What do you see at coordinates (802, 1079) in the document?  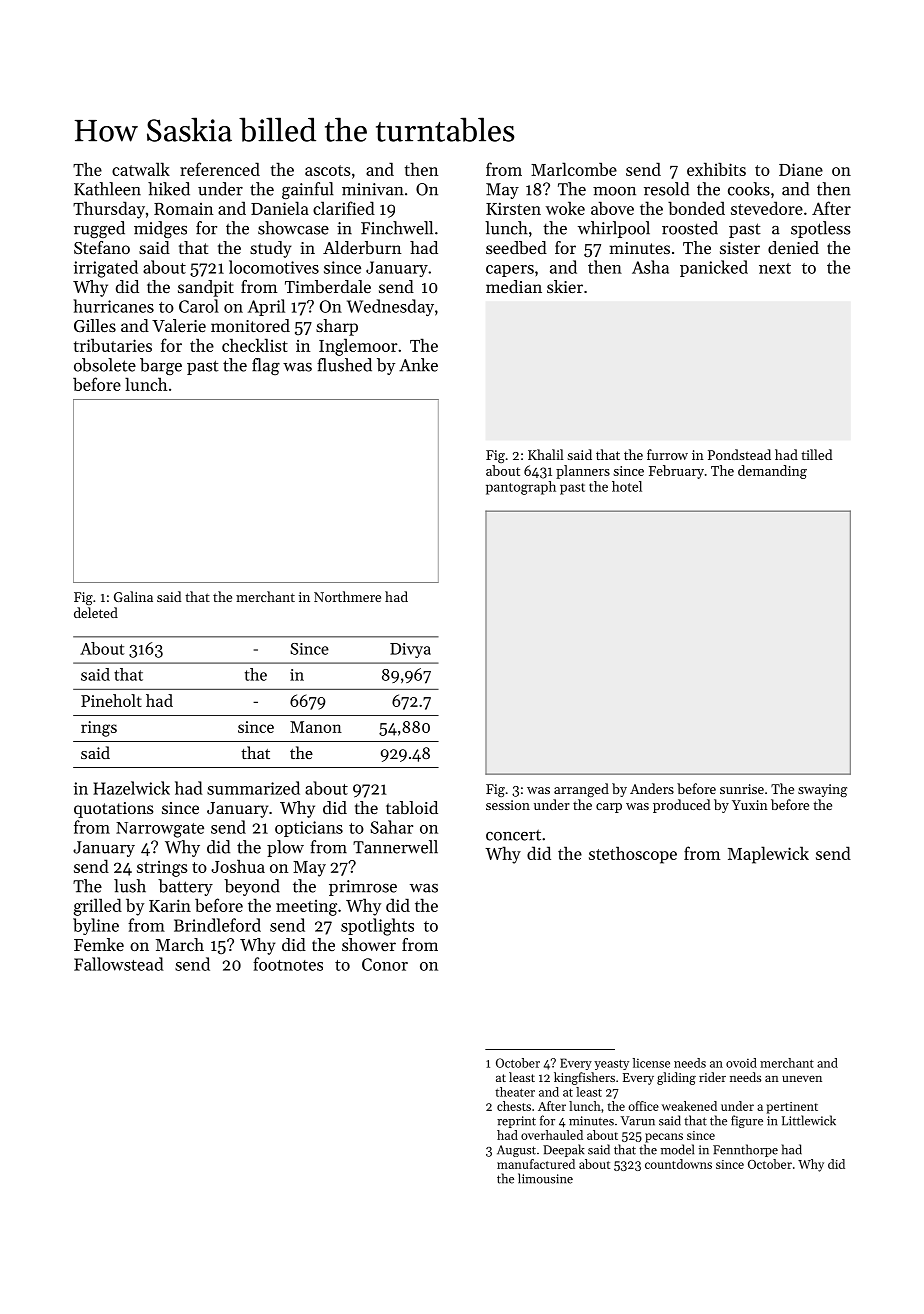 I see `uneven` at bounding box center [802, 1079].
